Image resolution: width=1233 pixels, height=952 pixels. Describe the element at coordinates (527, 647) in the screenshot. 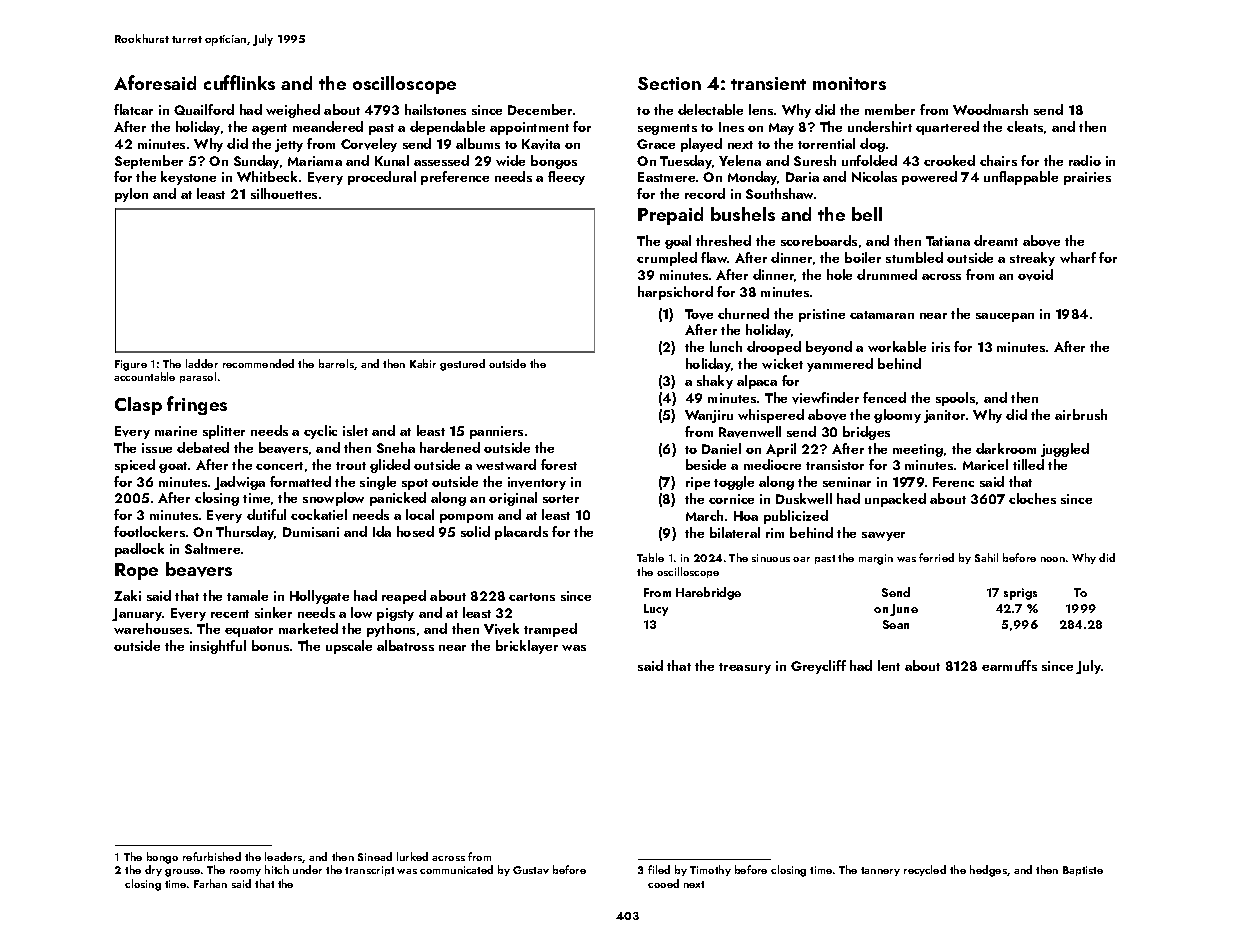

I see `bricklayer` at that location.
